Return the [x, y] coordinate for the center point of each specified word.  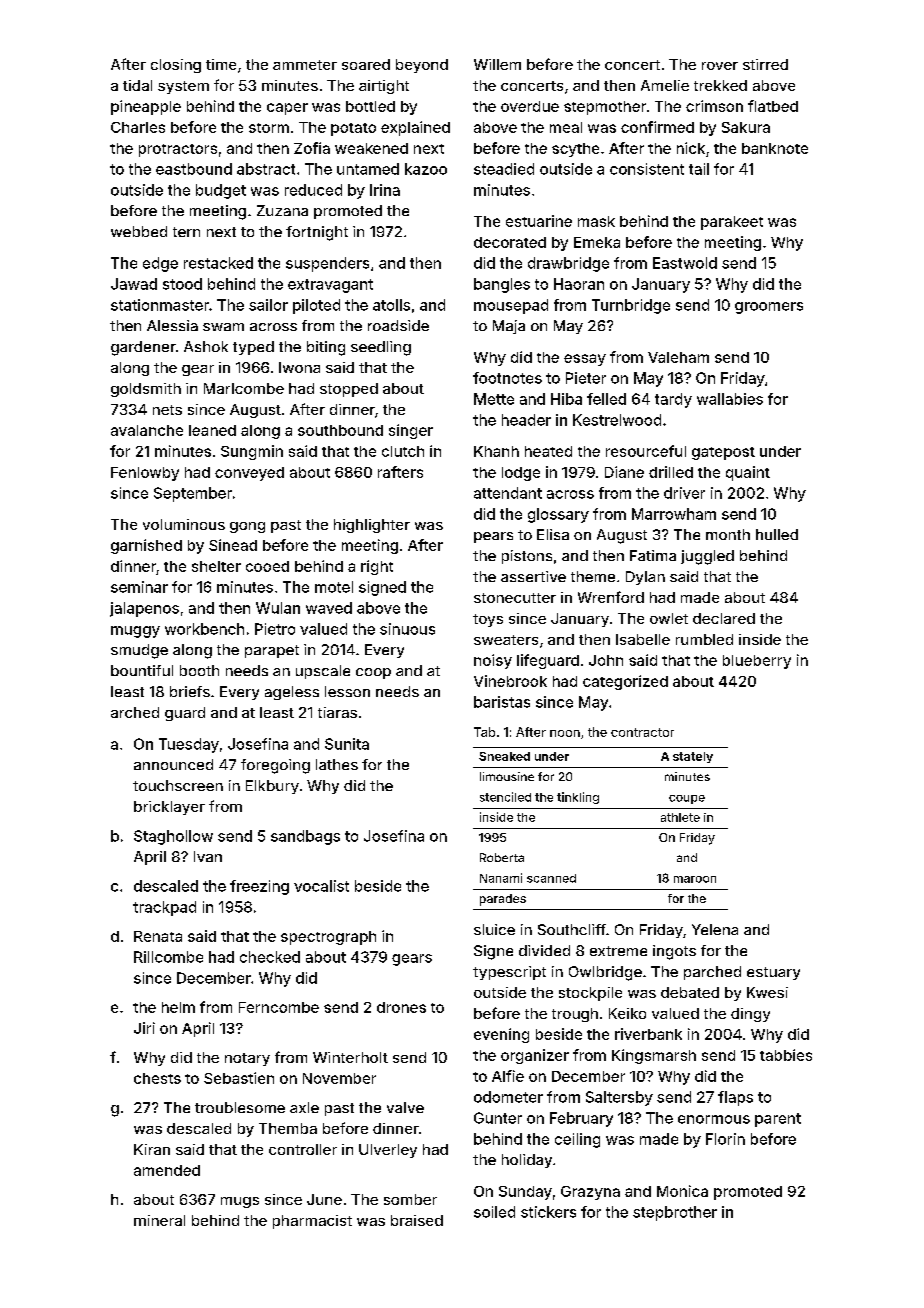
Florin [725, 1139]
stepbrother [675, 1213]
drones [401, 1007]
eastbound [194, 169]
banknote [775, 148]
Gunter [498, 1118]
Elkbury [272, 787]
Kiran [152, 1149]
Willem [497, 64]
